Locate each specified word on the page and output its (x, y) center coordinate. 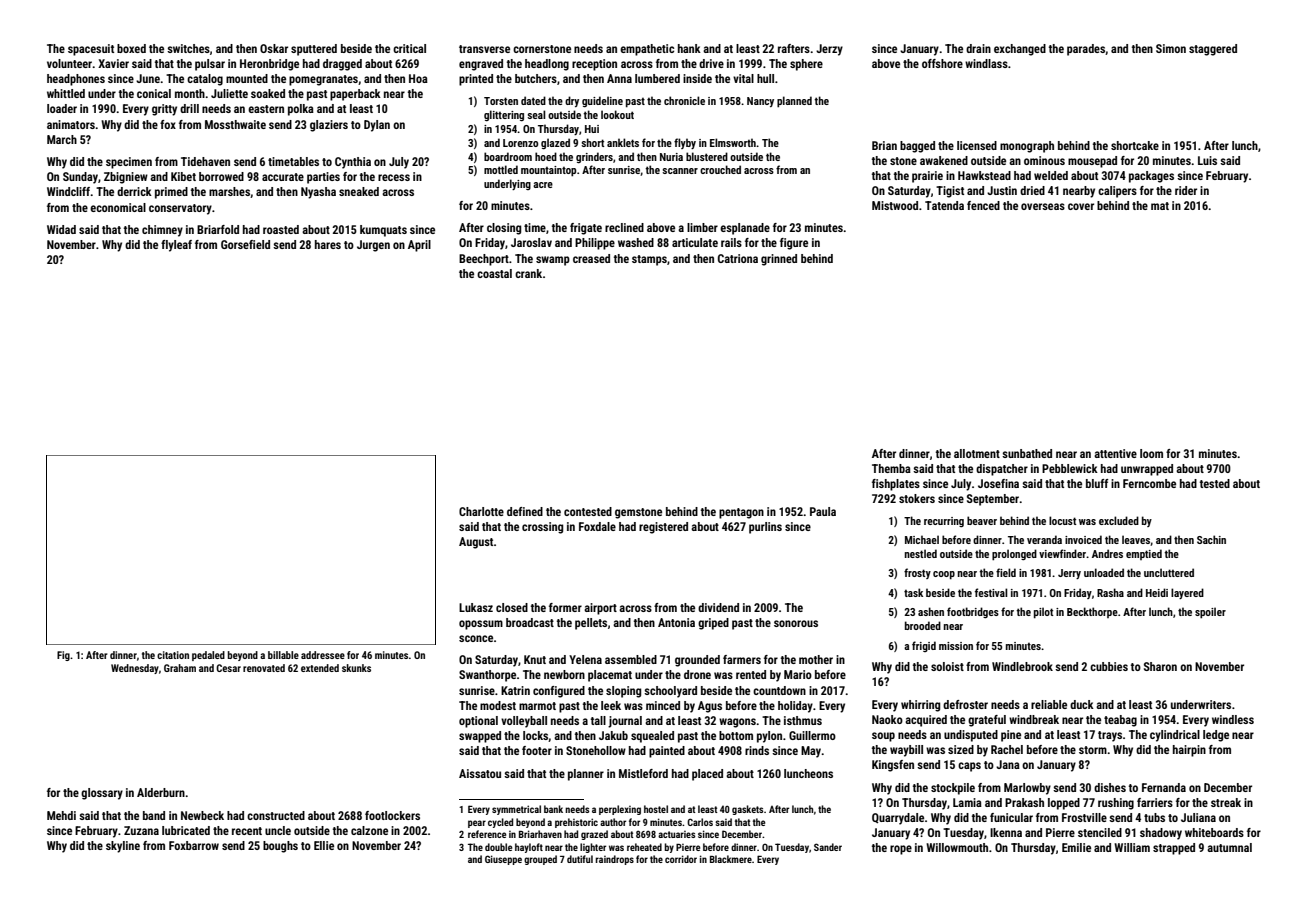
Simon (1171, 48)
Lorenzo (520, 143)
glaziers (329, 126)
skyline (123, 847)
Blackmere (731, 859)
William (1132, 847)
